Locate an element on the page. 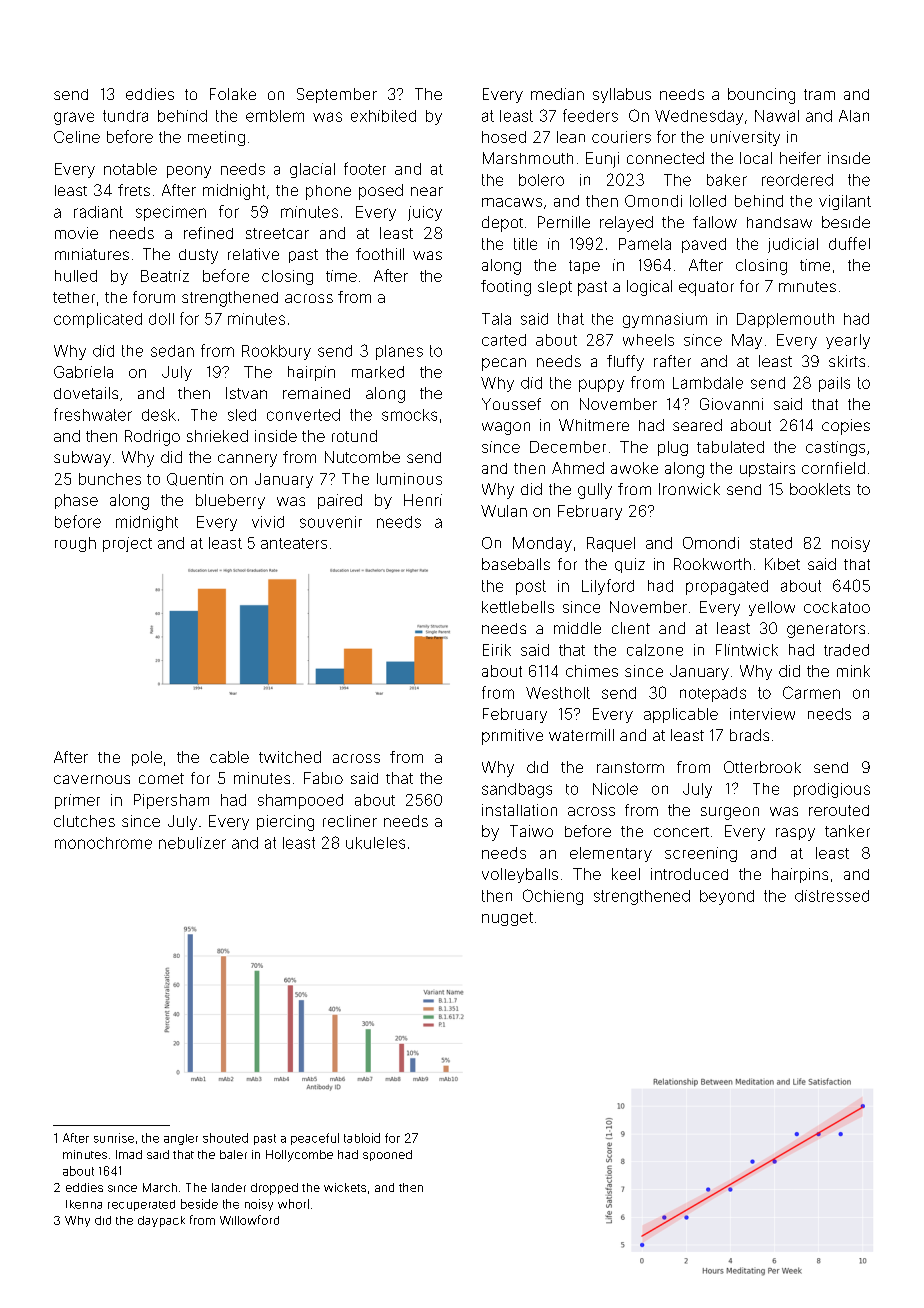  whorl is located at coordinates (293, 1204).
